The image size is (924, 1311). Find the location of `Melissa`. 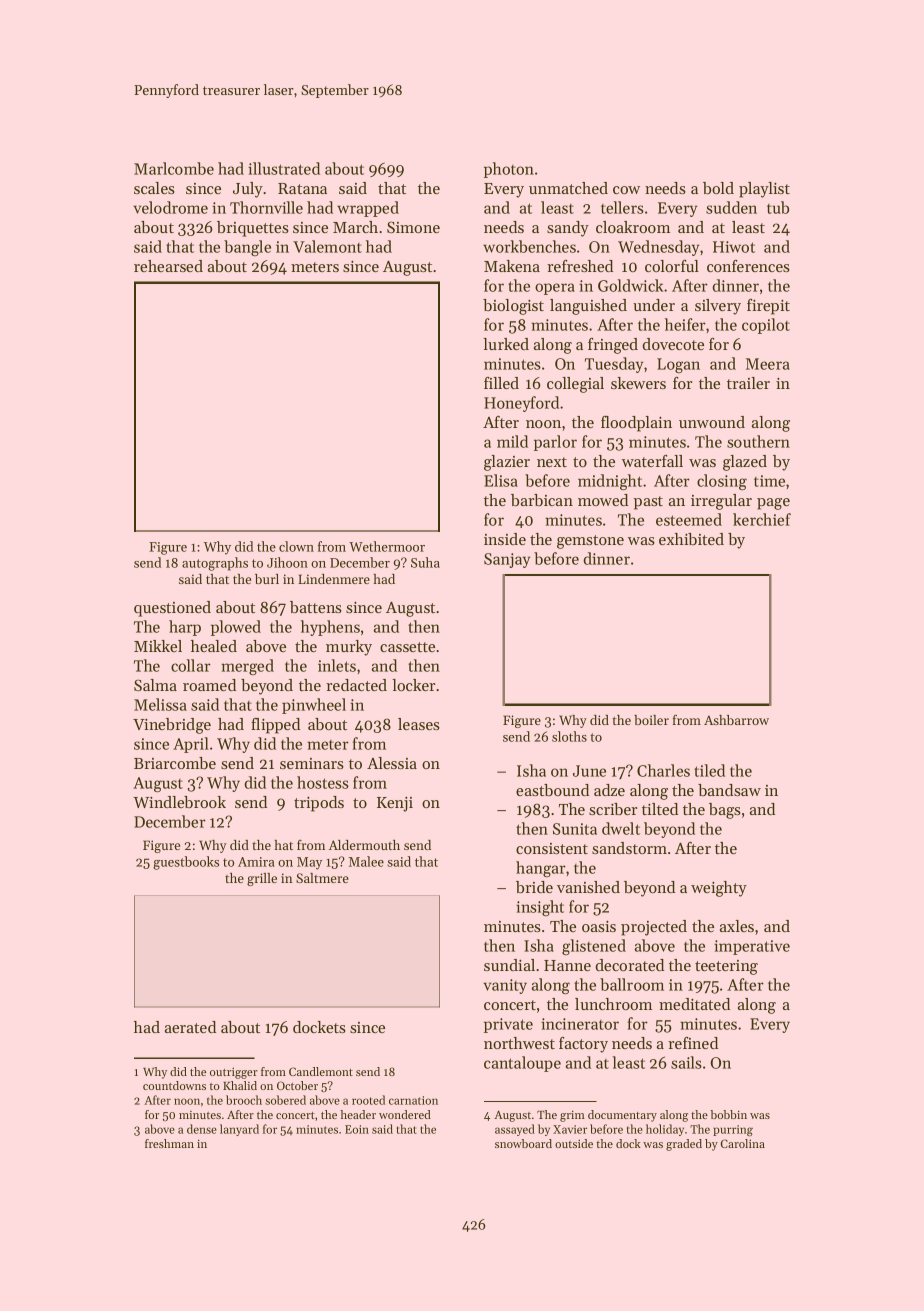

Melissa is located at coordinates (160, 704).
